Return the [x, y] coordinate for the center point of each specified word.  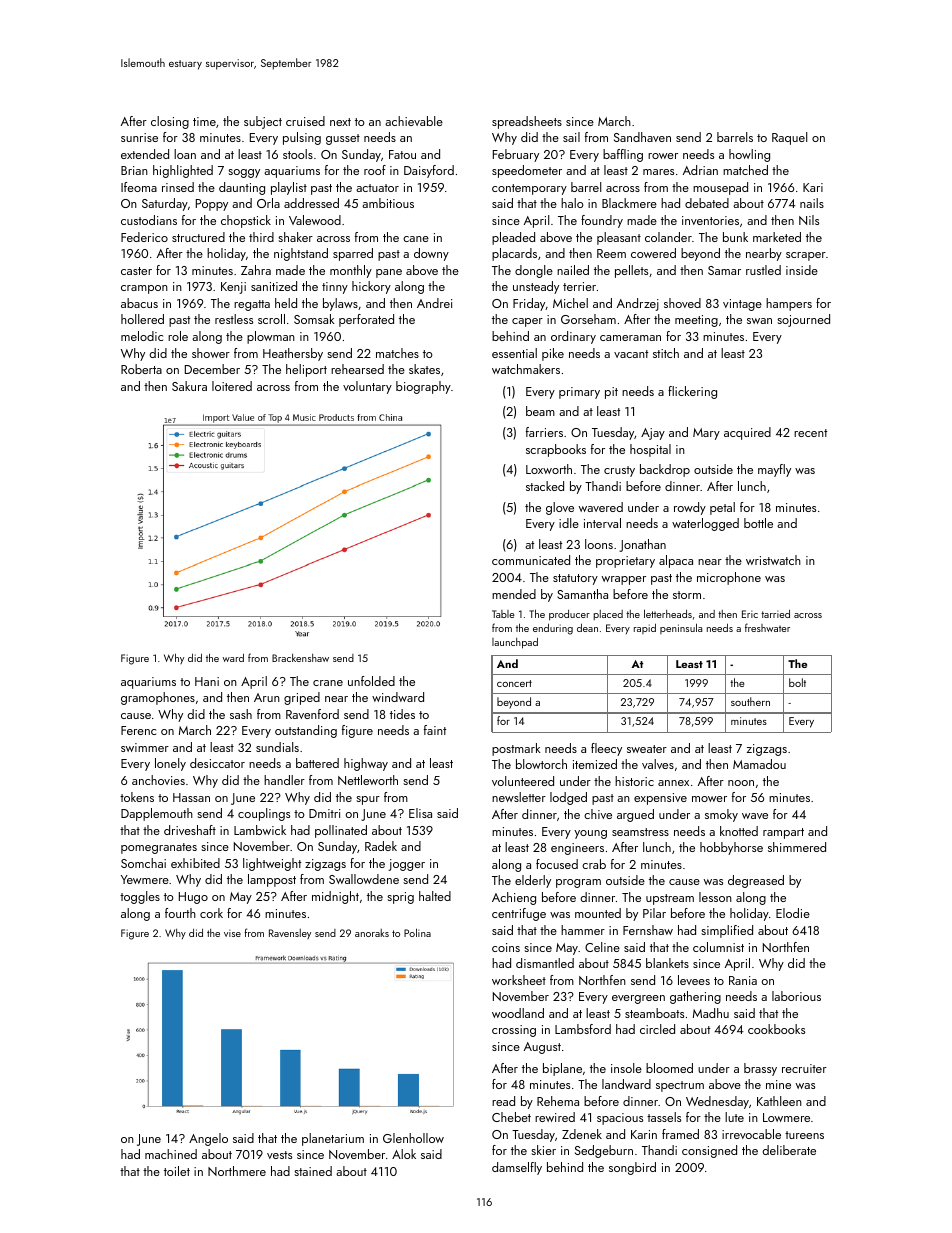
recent [810, 433]
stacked [545, 486]
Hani [207, 681]
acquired [747, 433]
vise [232, 933]
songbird [632, 1168]
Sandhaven [642, 137]
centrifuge [519, 914]
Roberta [141, 369]
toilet [177, 1171]
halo [572, 203]
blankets [667, 963]
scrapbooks [556, 450]
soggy [244, 173]
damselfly [517, 1168]
